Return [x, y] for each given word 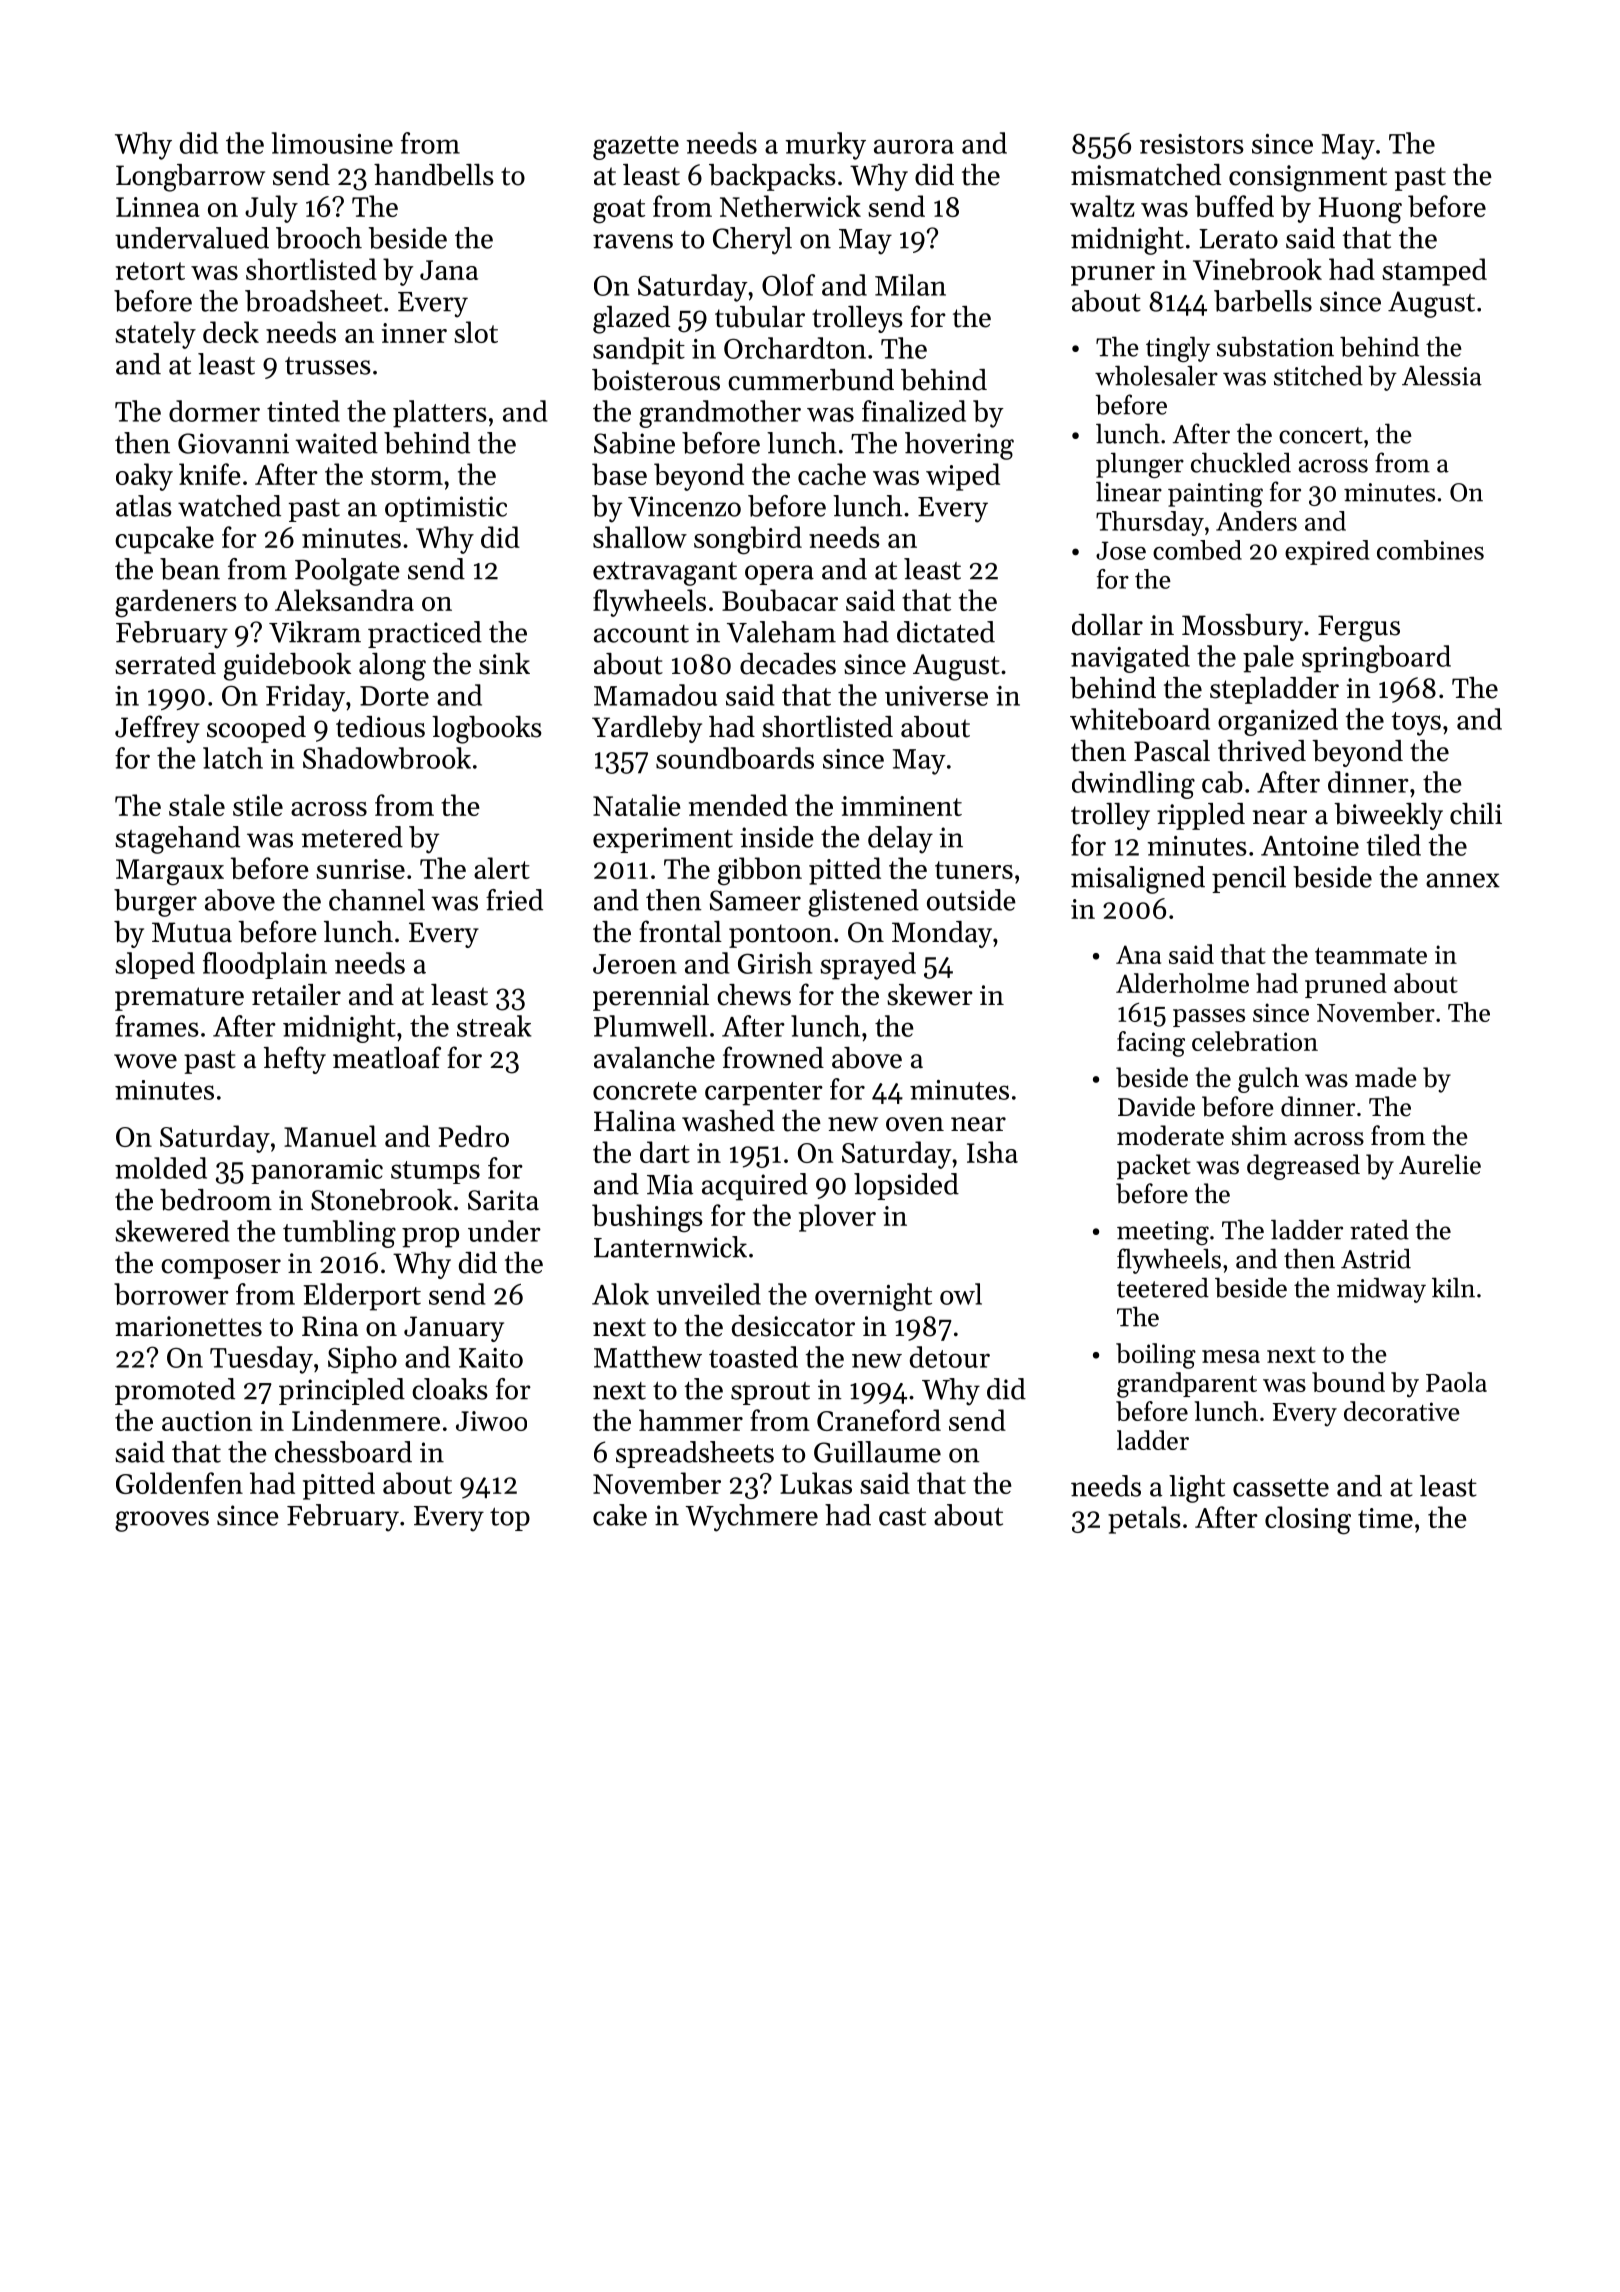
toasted [753, 1357]
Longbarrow [190, 178]
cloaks [450, 1389]
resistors [1192, 144]
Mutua [192, 932]
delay [900, 840]
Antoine [1310, 846]
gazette [636, 148]
